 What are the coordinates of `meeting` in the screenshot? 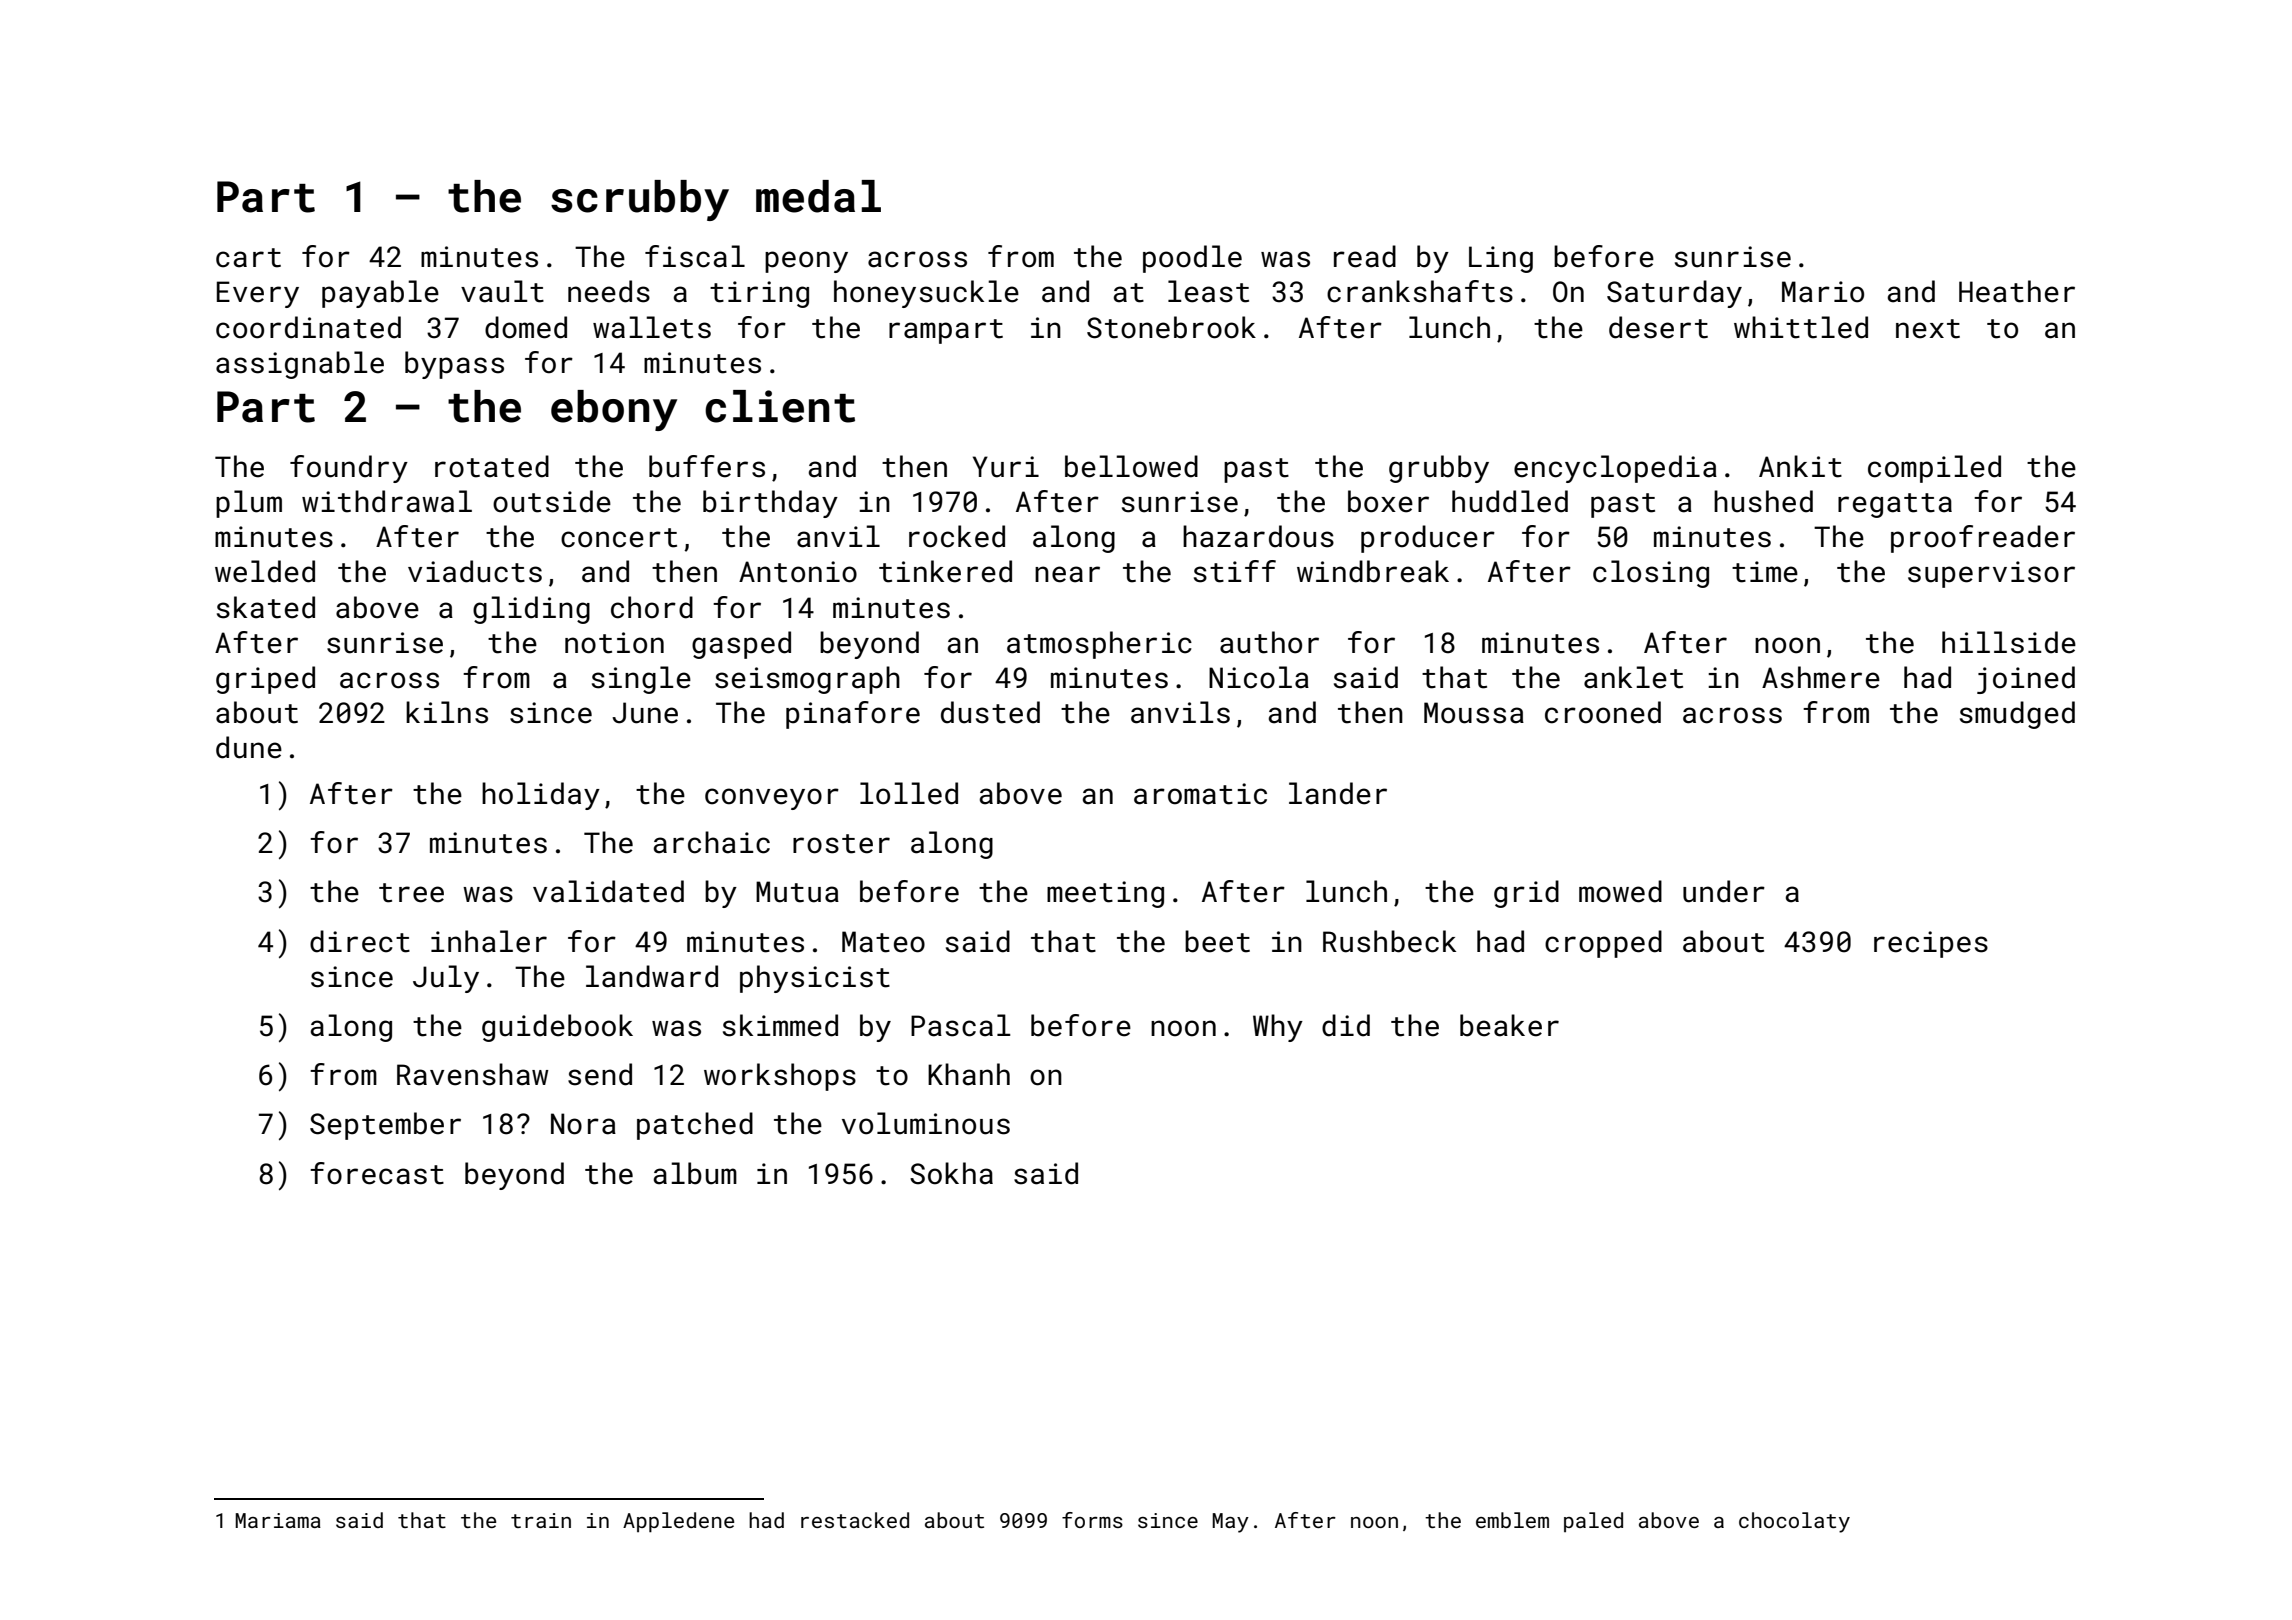 It's located at (1105, 894).
